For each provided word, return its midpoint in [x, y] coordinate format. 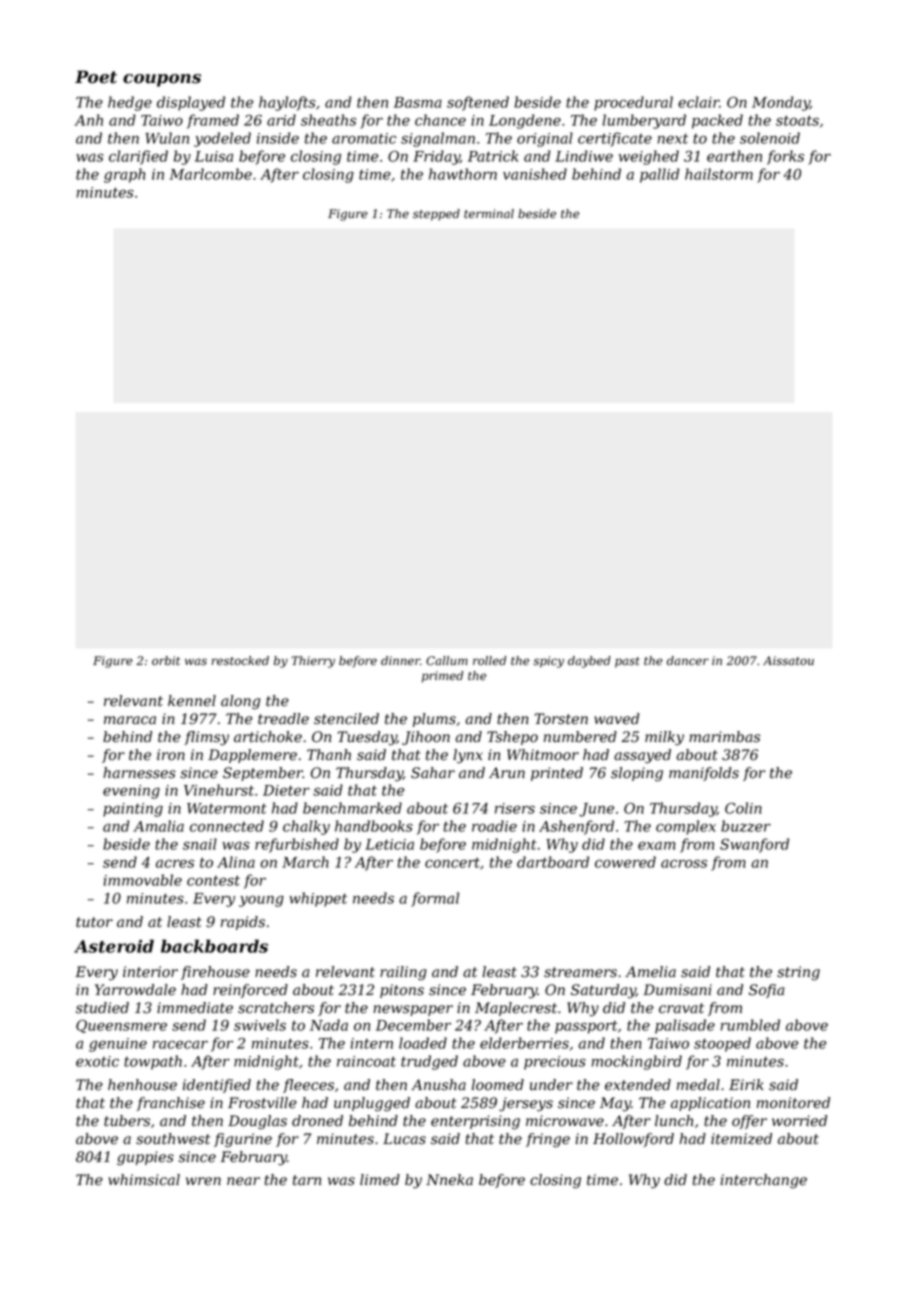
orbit [166, 661]
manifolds [704, 774]
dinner [400, 661]
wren [203, 1181]
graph [124, 175]
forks [785, 157]
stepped [436, 215]
